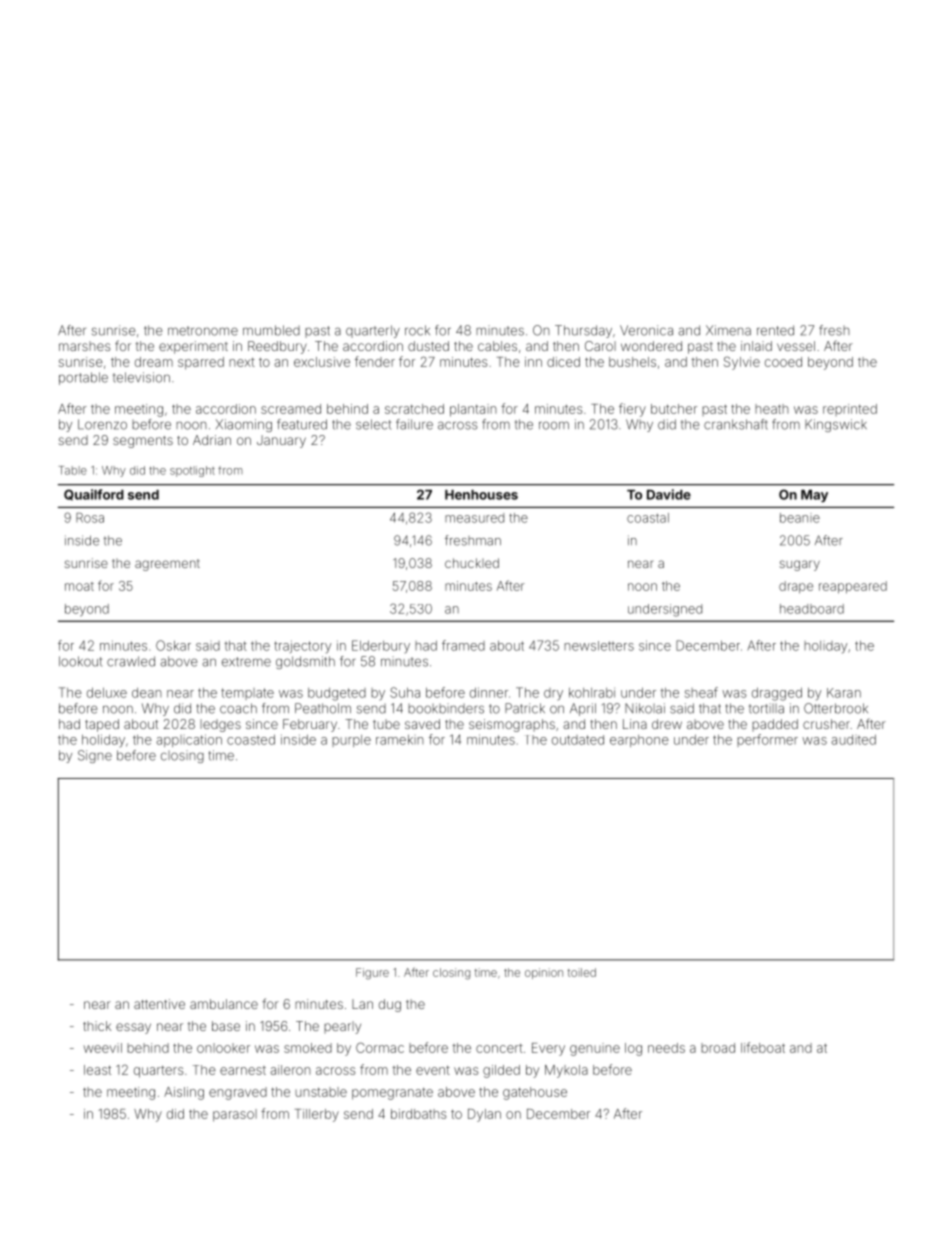 This screenshot has height=1233, width=952. I want to click on diced, so click(563, 362).
